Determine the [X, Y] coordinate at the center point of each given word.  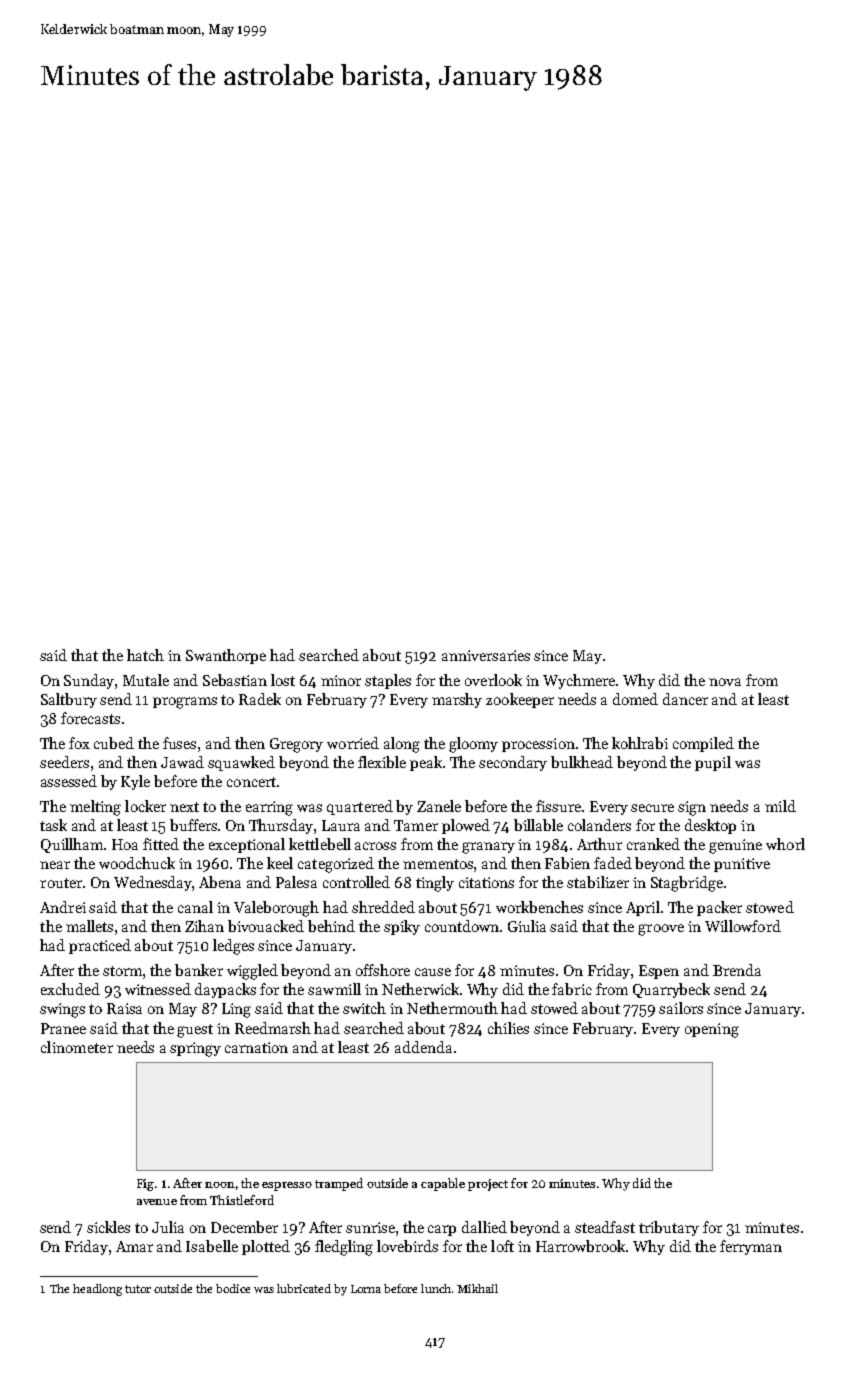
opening [712, 1030]
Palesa [296, 882]
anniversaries [486, 655]
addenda [423, 1047]
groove [661, 930]
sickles [108, 1227]
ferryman [751, 1247]
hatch [145, 655]
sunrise [370, 1227]
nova [725, 682]
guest [195, 1031]
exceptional [247, 845]
